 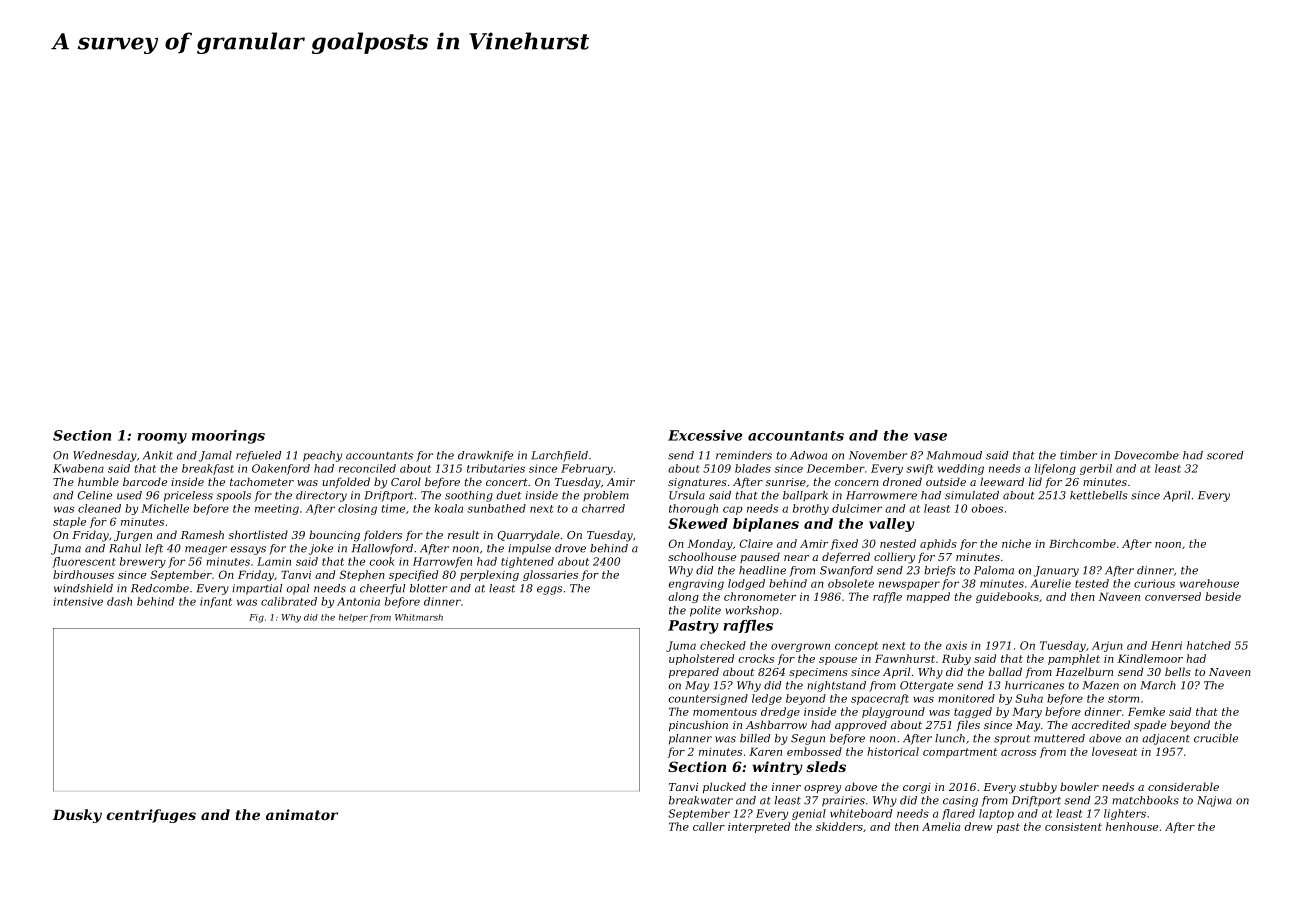 I want to click on Arjun, so click(x=1107, y=646).
